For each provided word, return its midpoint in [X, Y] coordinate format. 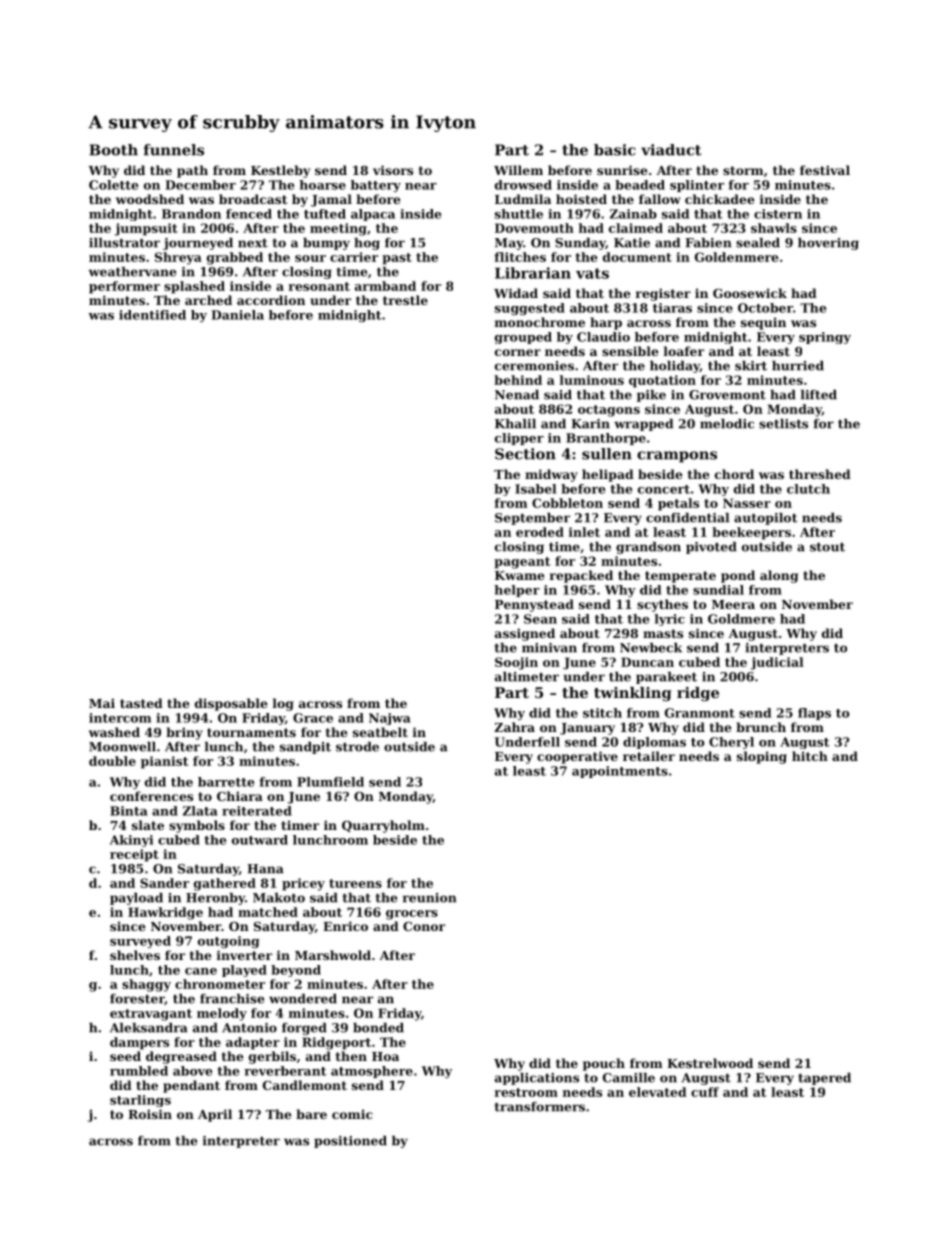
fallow [660, 199]
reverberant [285, 1071]
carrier [354, 257]
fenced [249, 214]
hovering [828, 244]
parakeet [666, 678]
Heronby [215, 899]
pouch [604, 1064]
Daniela [238, 315]
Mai [102, 703]
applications [537, 1079]
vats [592, 273]
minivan [549, 648]
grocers [412, 915]
